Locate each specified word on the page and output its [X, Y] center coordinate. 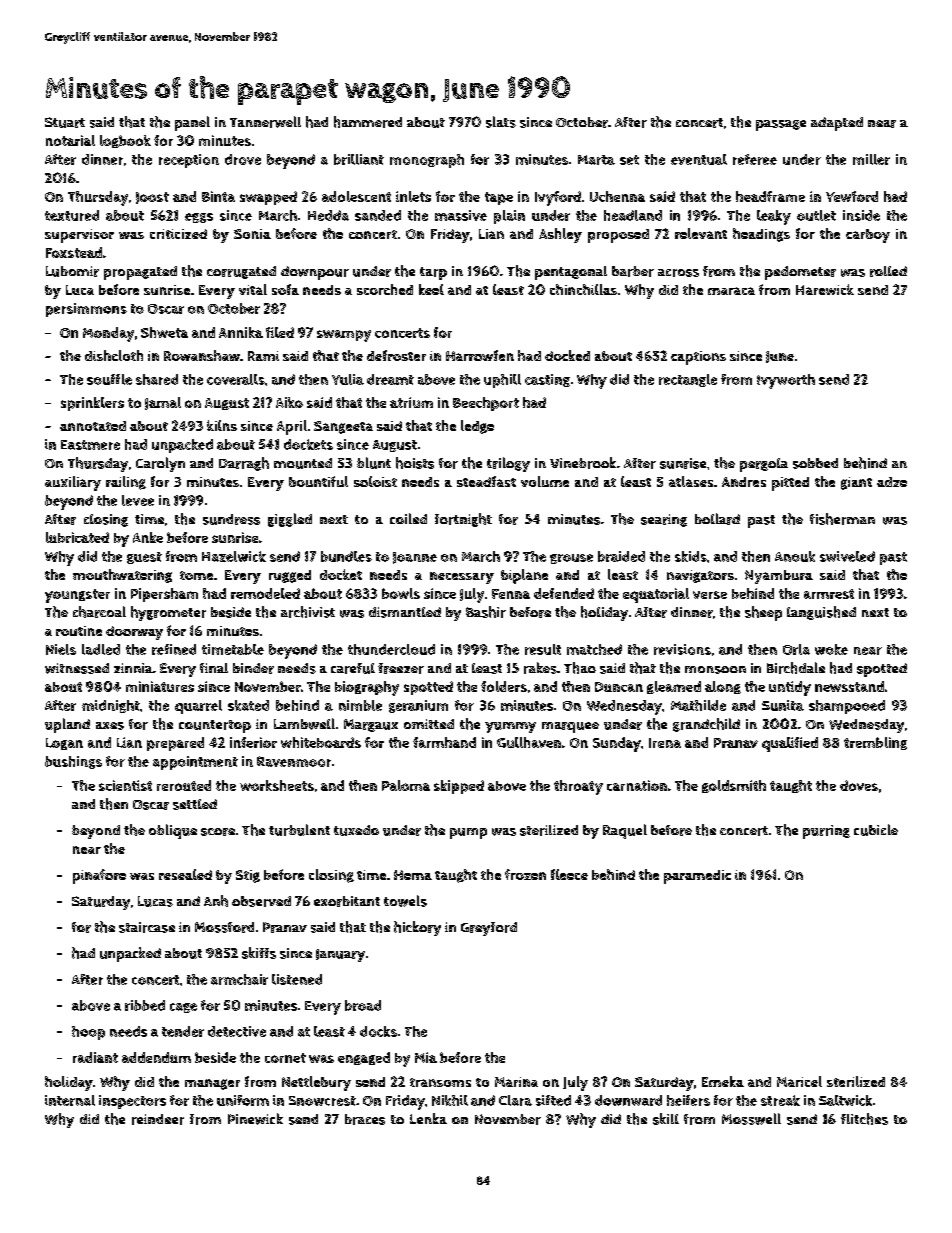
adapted [837, 124]
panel [192, 123]
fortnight [463, 520]
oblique [173, 831]
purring [826, 832]
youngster [77, 596]
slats [501, 122]
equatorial [656, 595]
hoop [88, 1033]
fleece [569, 874]
